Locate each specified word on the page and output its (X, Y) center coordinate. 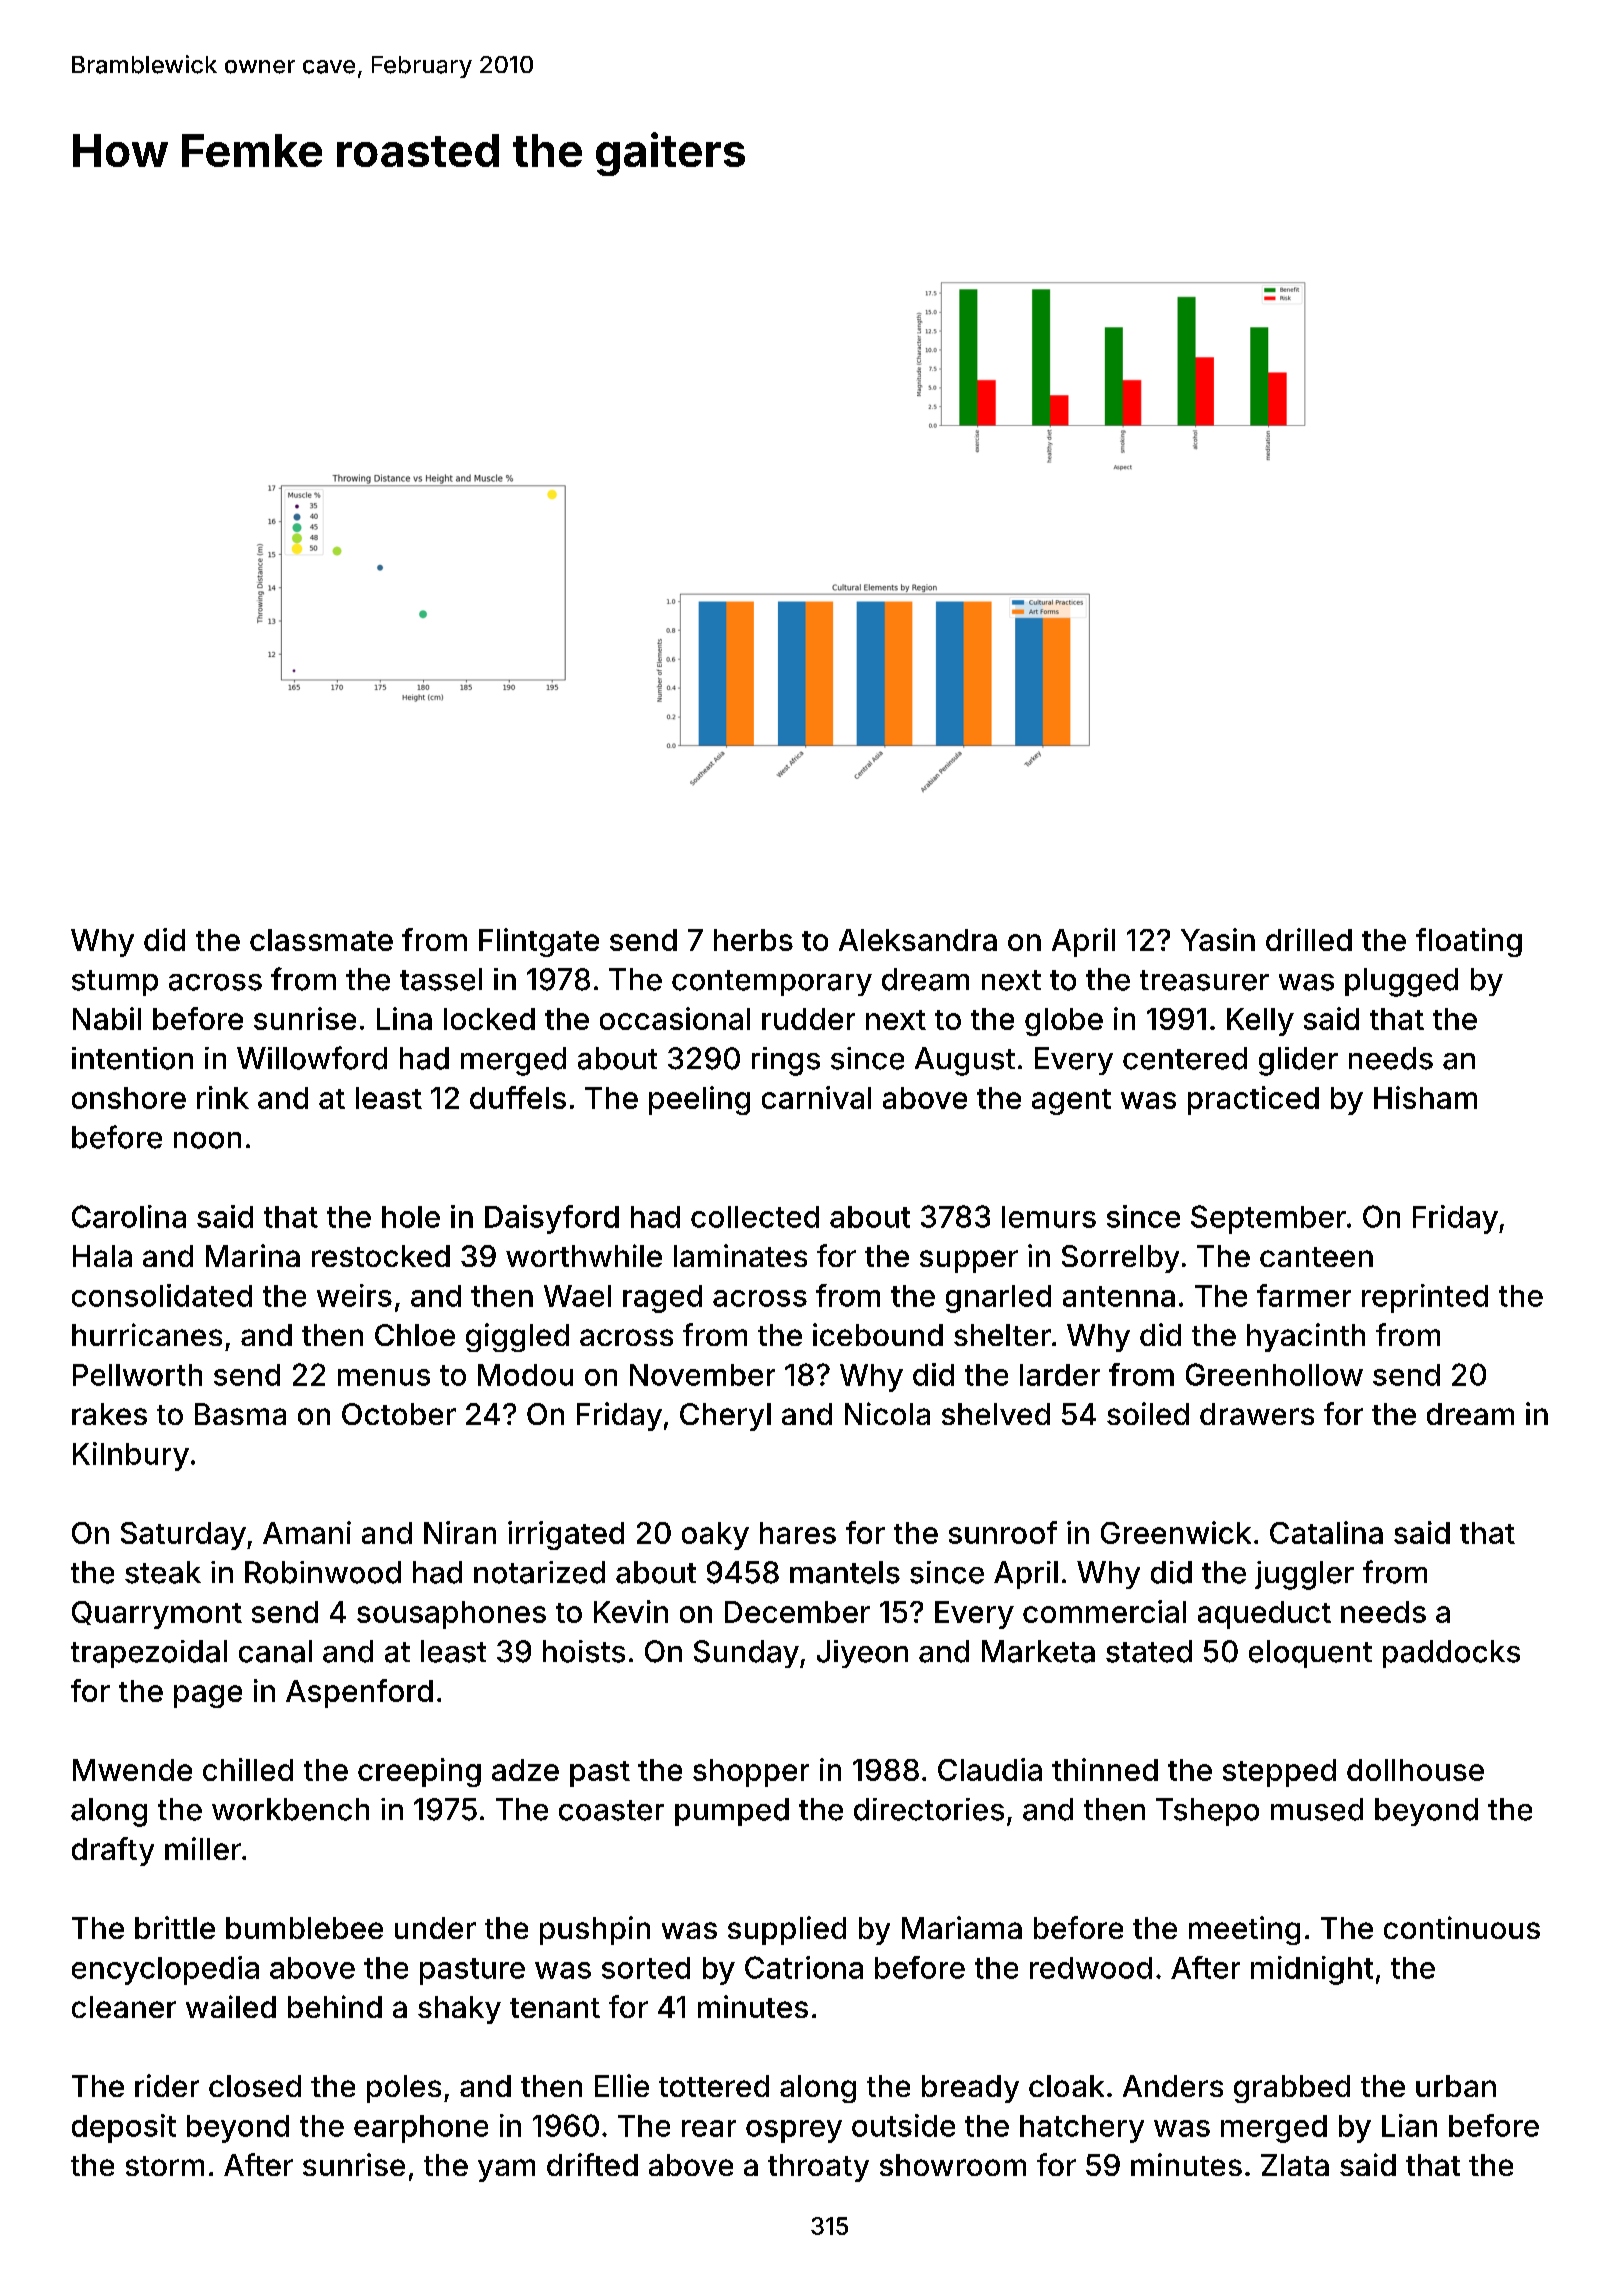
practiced (1253, 1100)
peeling (699, 1100)
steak (163, 1572)
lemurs (1049, 1217)
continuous (1462, 1927)
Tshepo (1207, 1812)
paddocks (1451, 1654)
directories (929, 1809)
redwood (1091, 1968)
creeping (419, 1772)
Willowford (312, 1058)
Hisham (1425, 1097)
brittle (175, 1927)
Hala (102, 1256)
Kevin (631, 1611)
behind (335, 2006)
